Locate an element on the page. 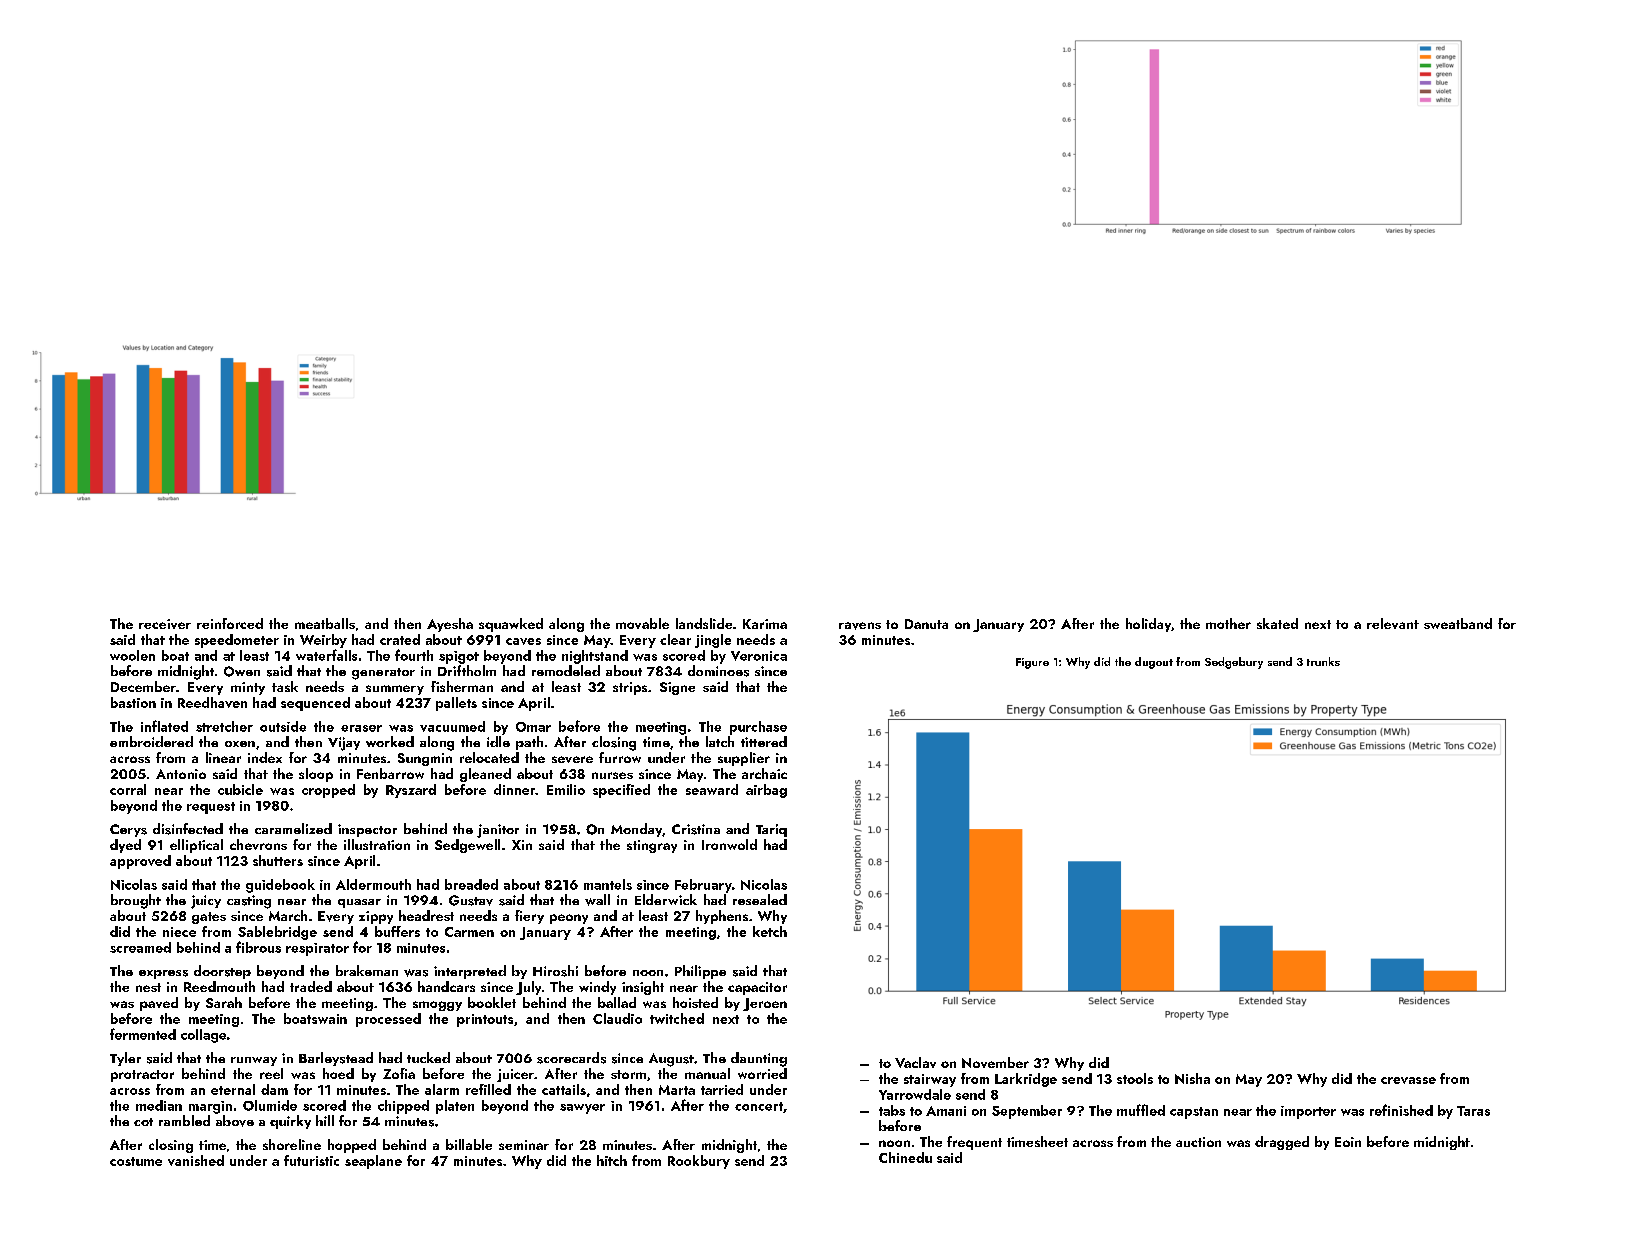  Ryszard is located at coordinates (411, 791).
